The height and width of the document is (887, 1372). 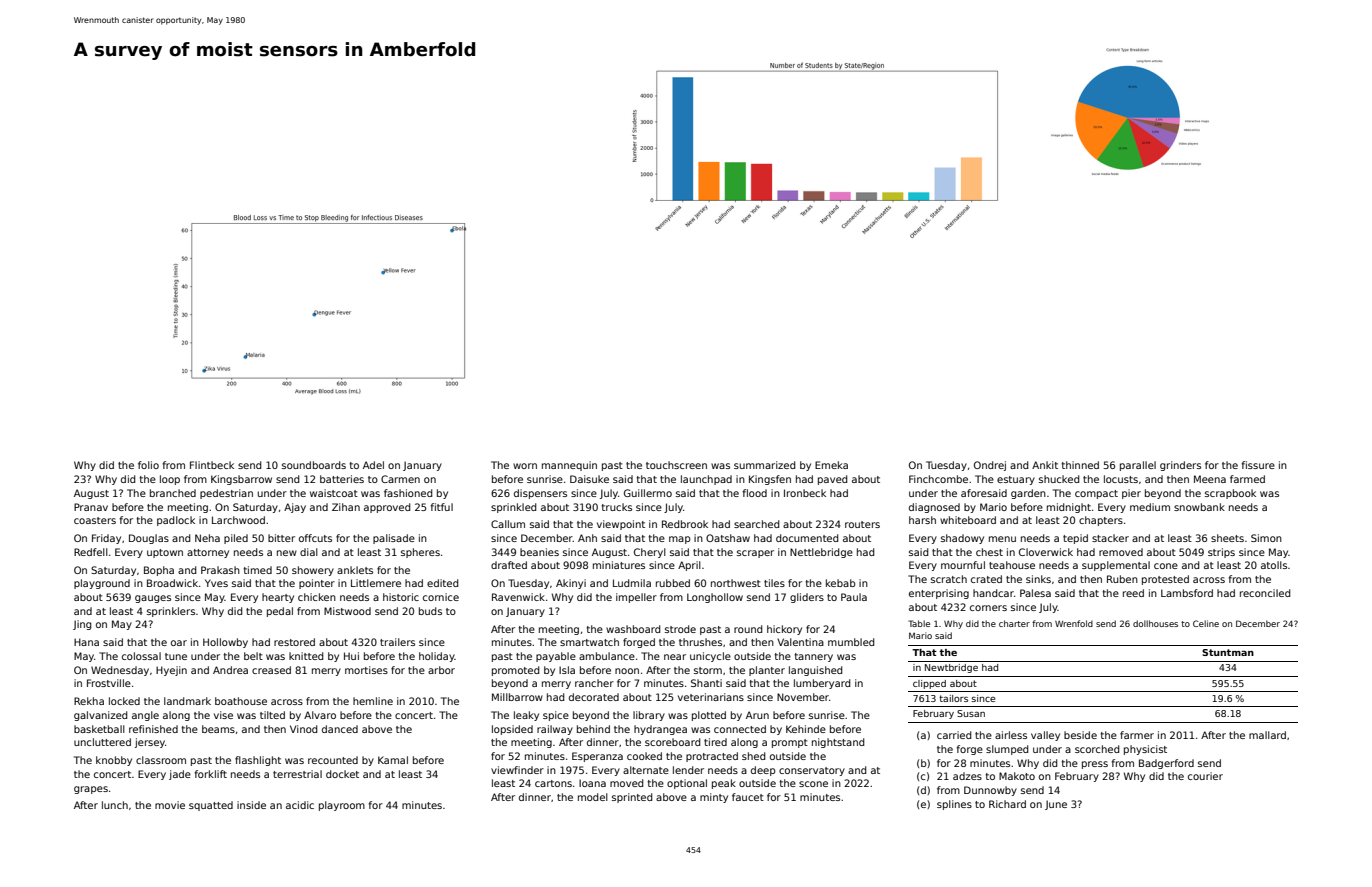 What do you see at coordinates (1069, 508) in the document?
I see `midnight` at bounding box center [1069, 508].
